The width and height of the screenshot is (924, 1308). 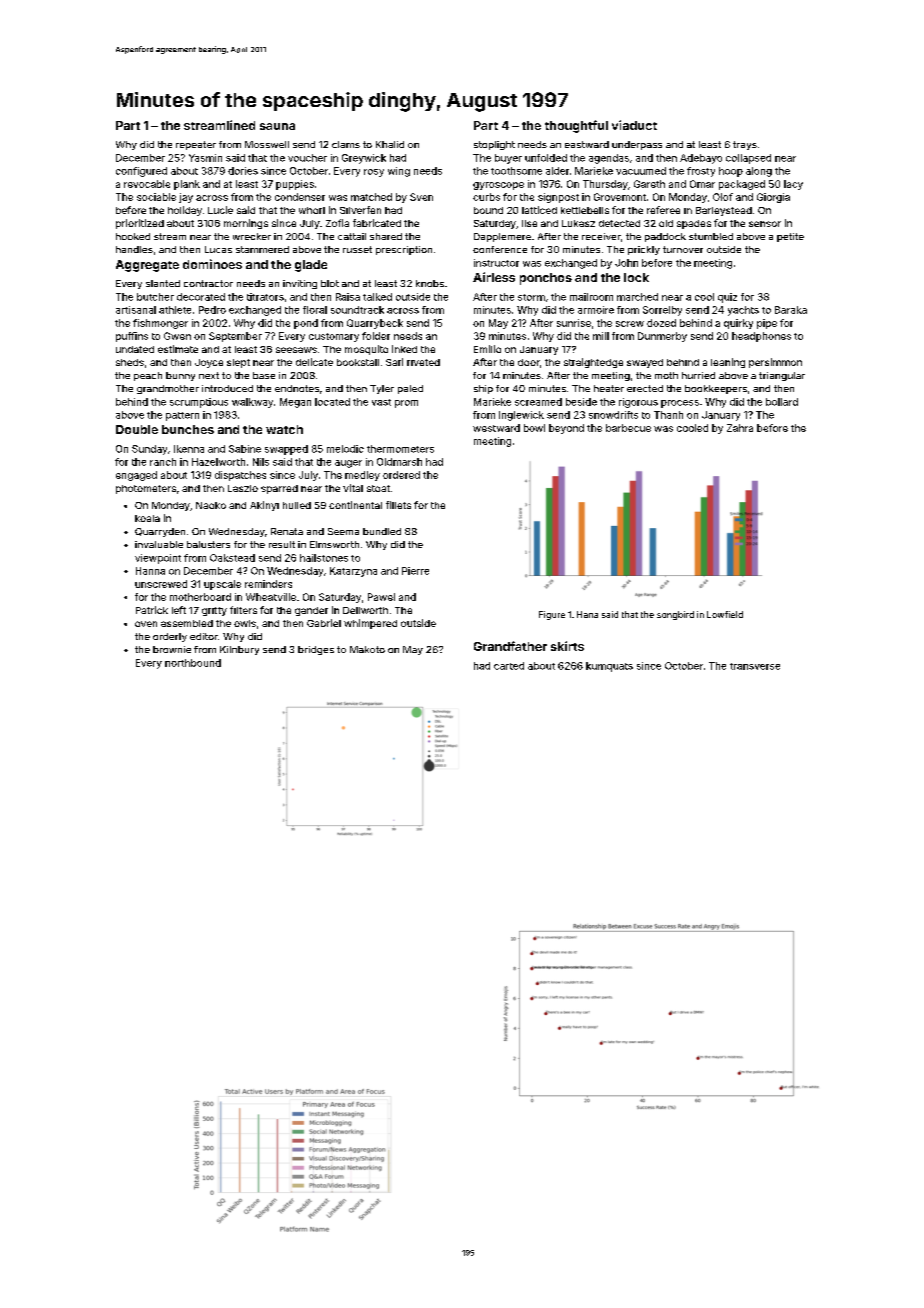 What do you see at coordinates (634, 125) in the screenshot?
I see `viaduct` at bounding box center [634, 125].
